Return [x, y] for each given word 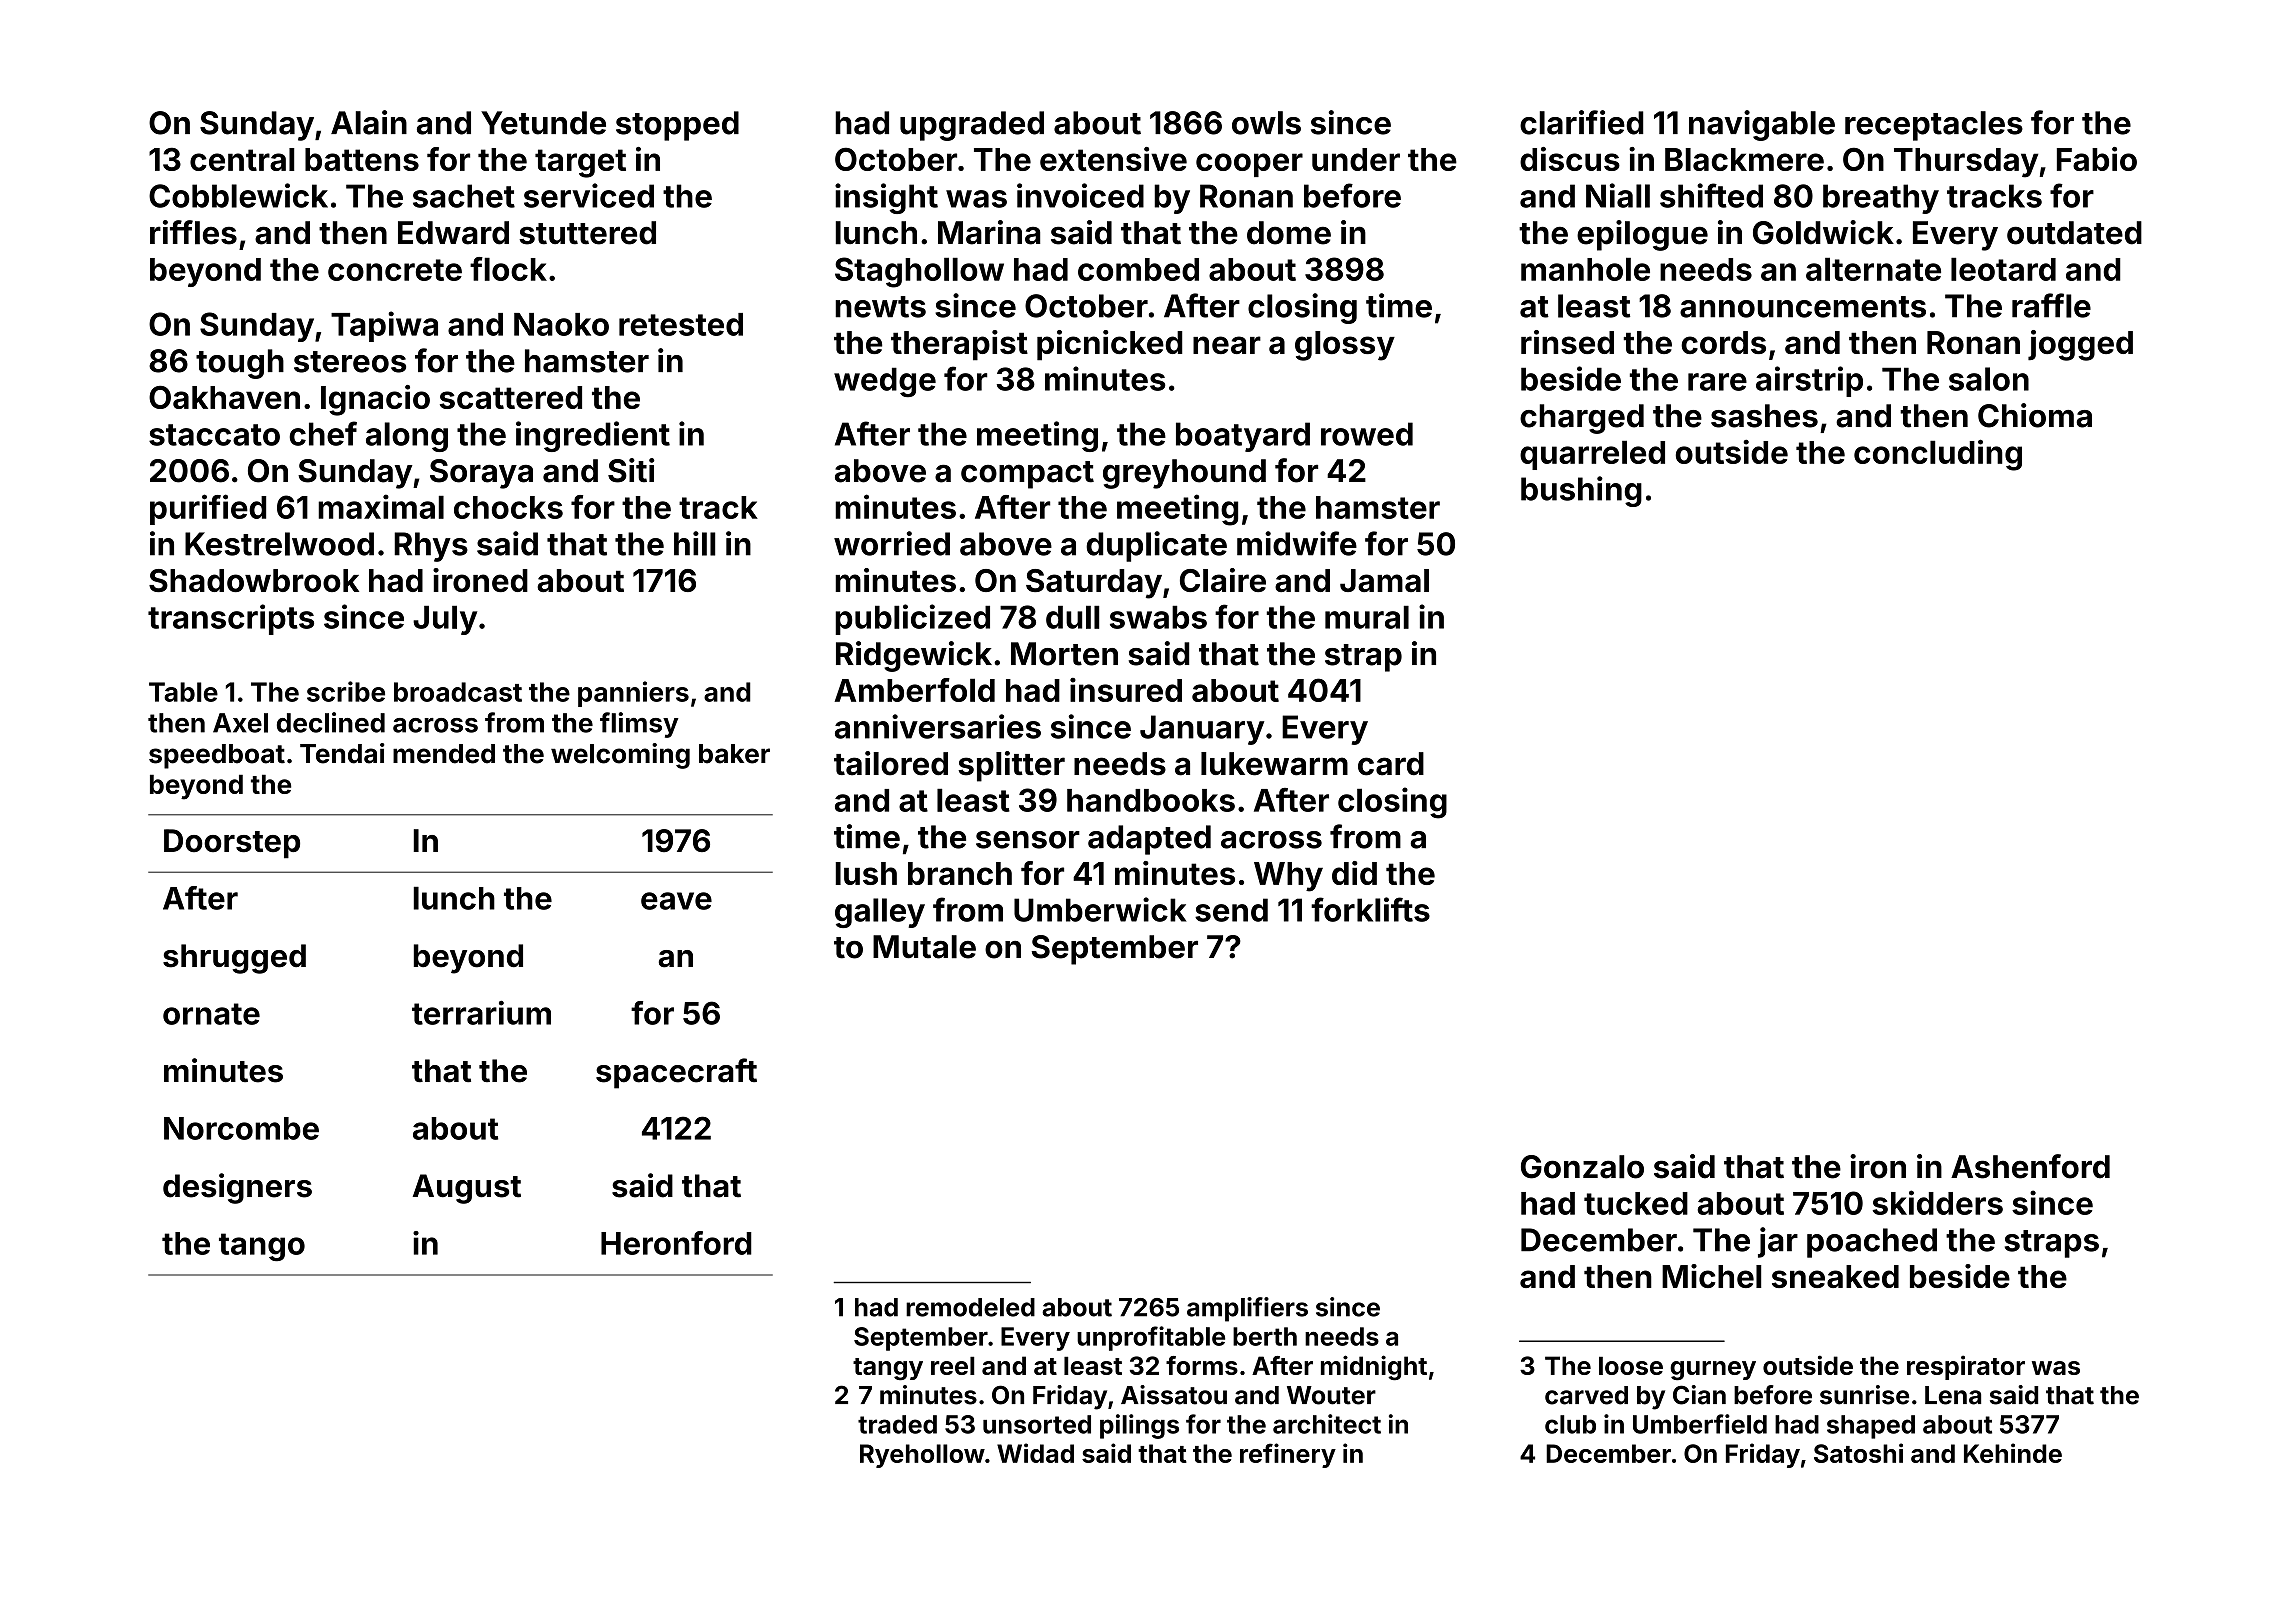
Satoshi [1858, 1453]
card [1391, 764]
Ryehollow [922, 1456]
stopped [677, 126]
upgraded [972, 126]
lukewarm [1274, 764]
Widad [1035, 1453]
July [445, 620]
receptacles [1934, 126]
